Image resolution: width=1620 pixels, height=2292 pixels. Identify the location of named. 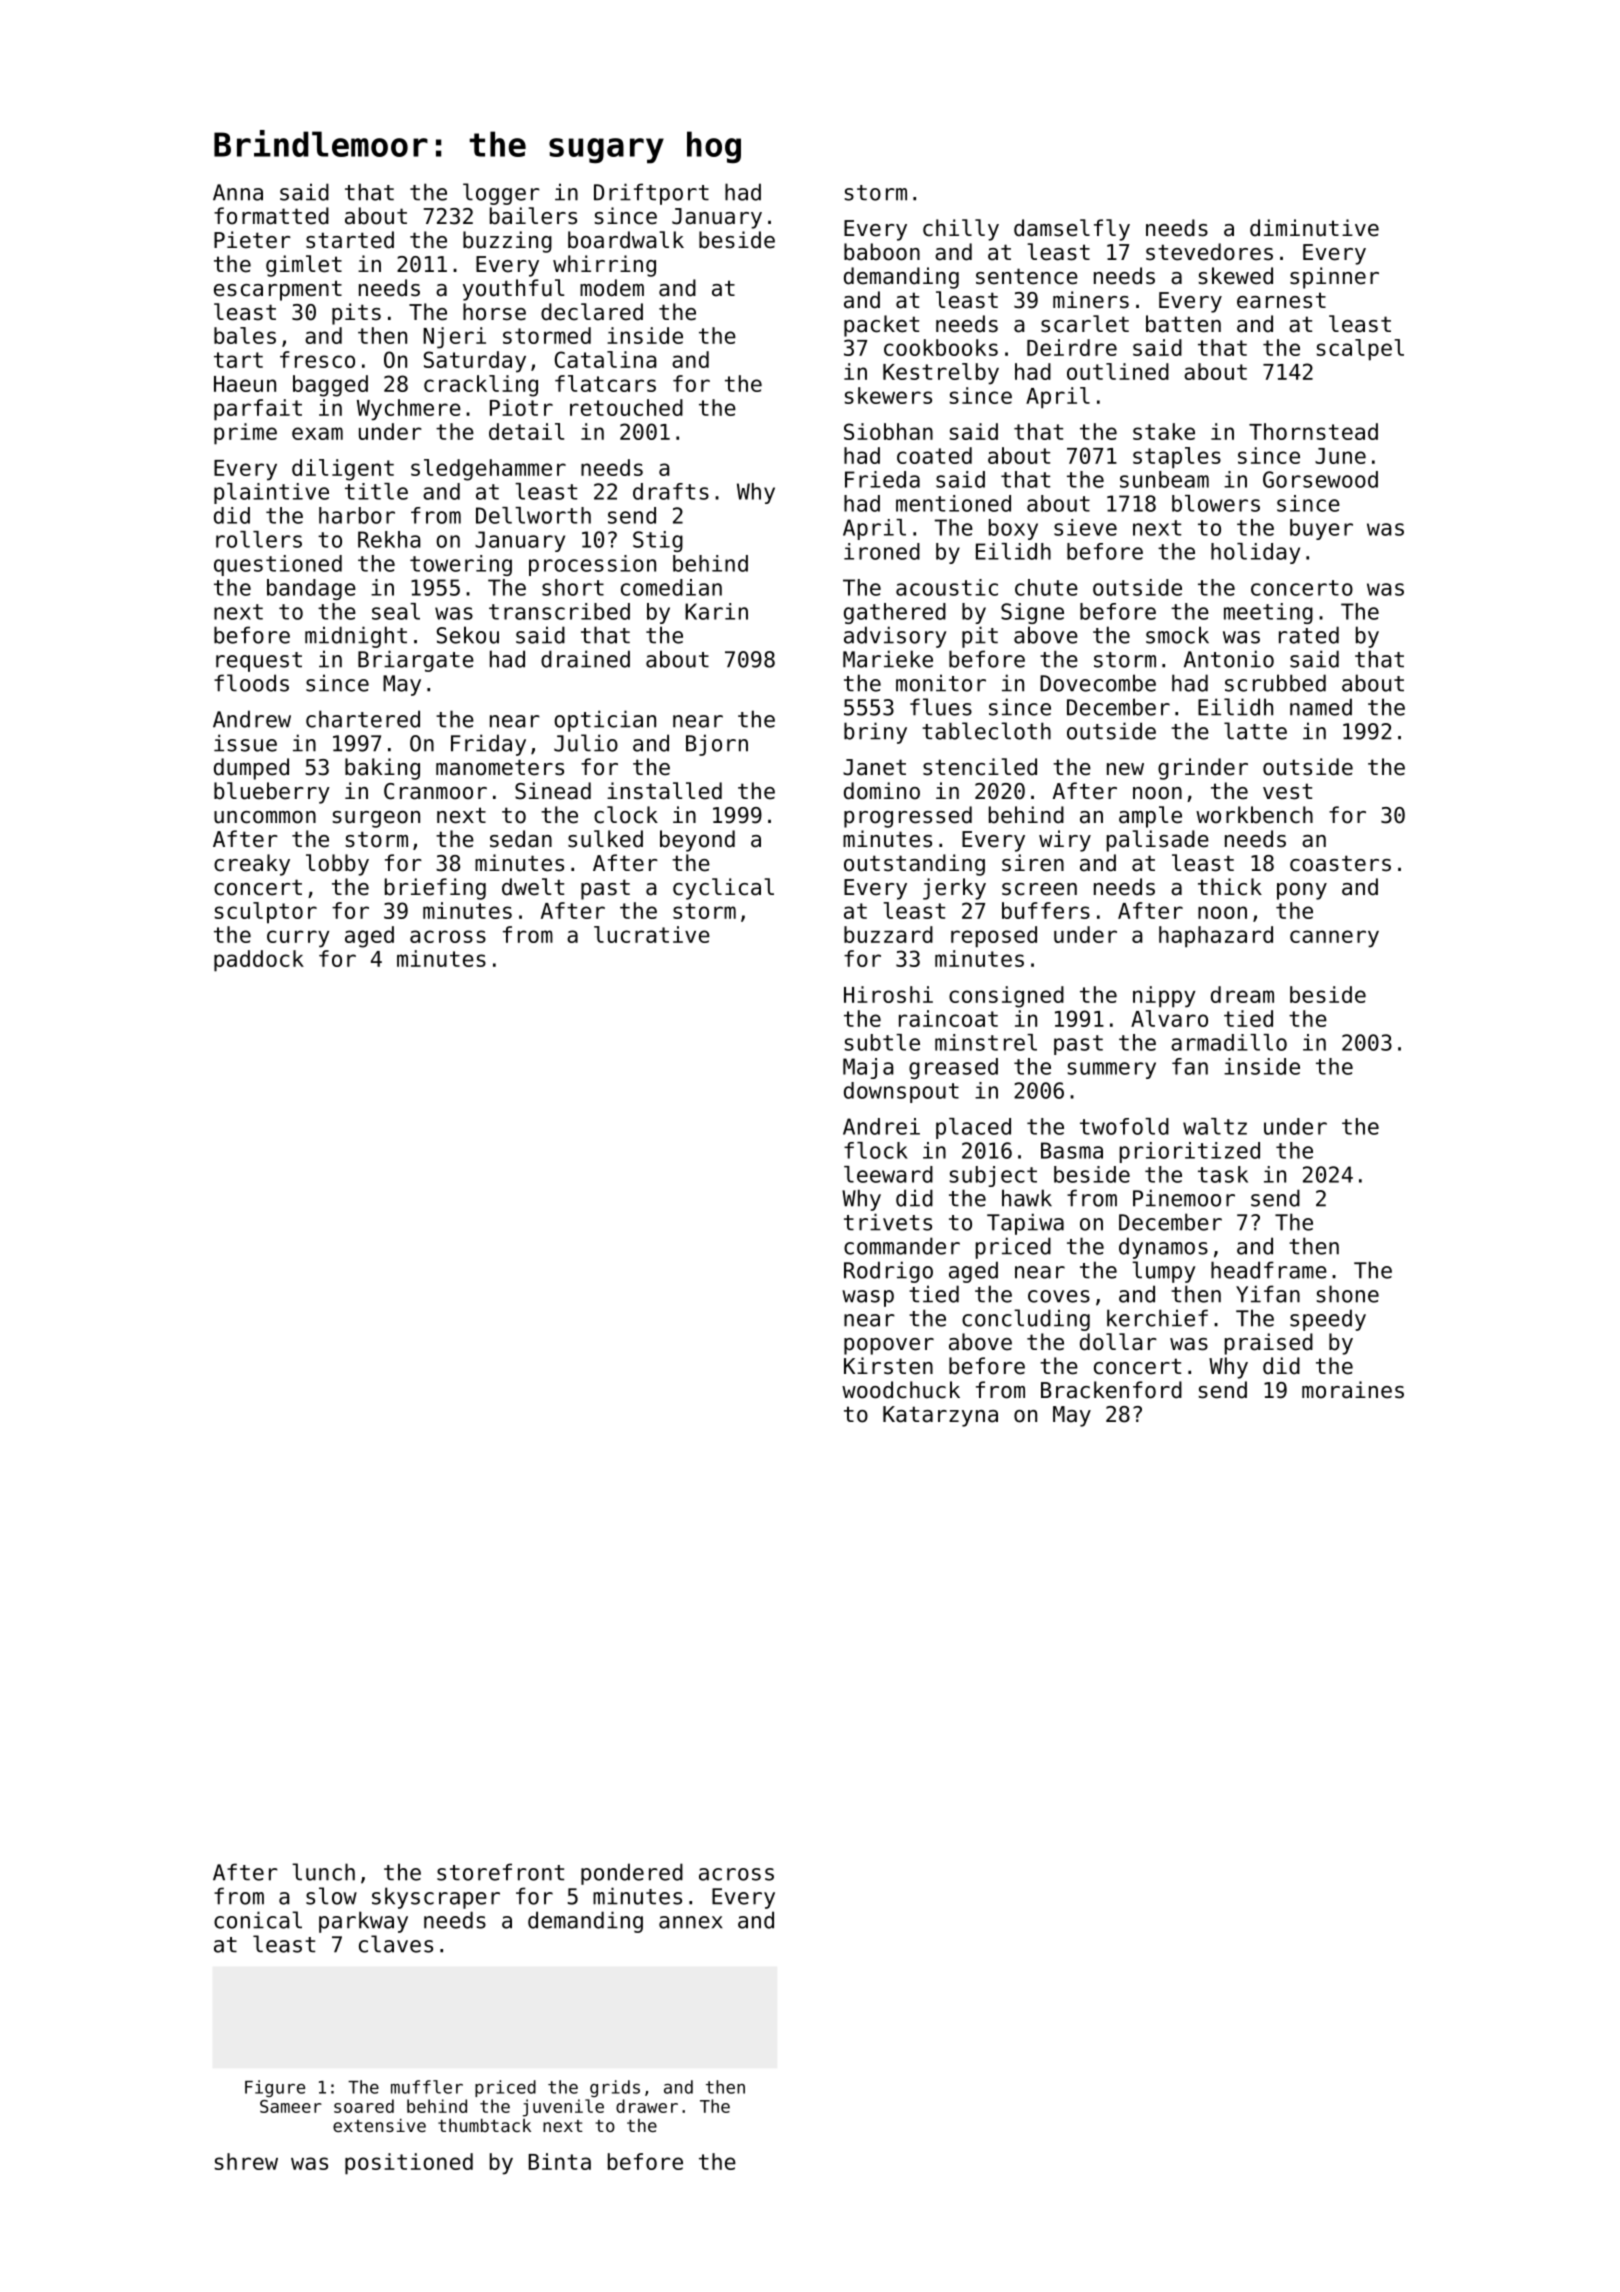
(1321, 707).
